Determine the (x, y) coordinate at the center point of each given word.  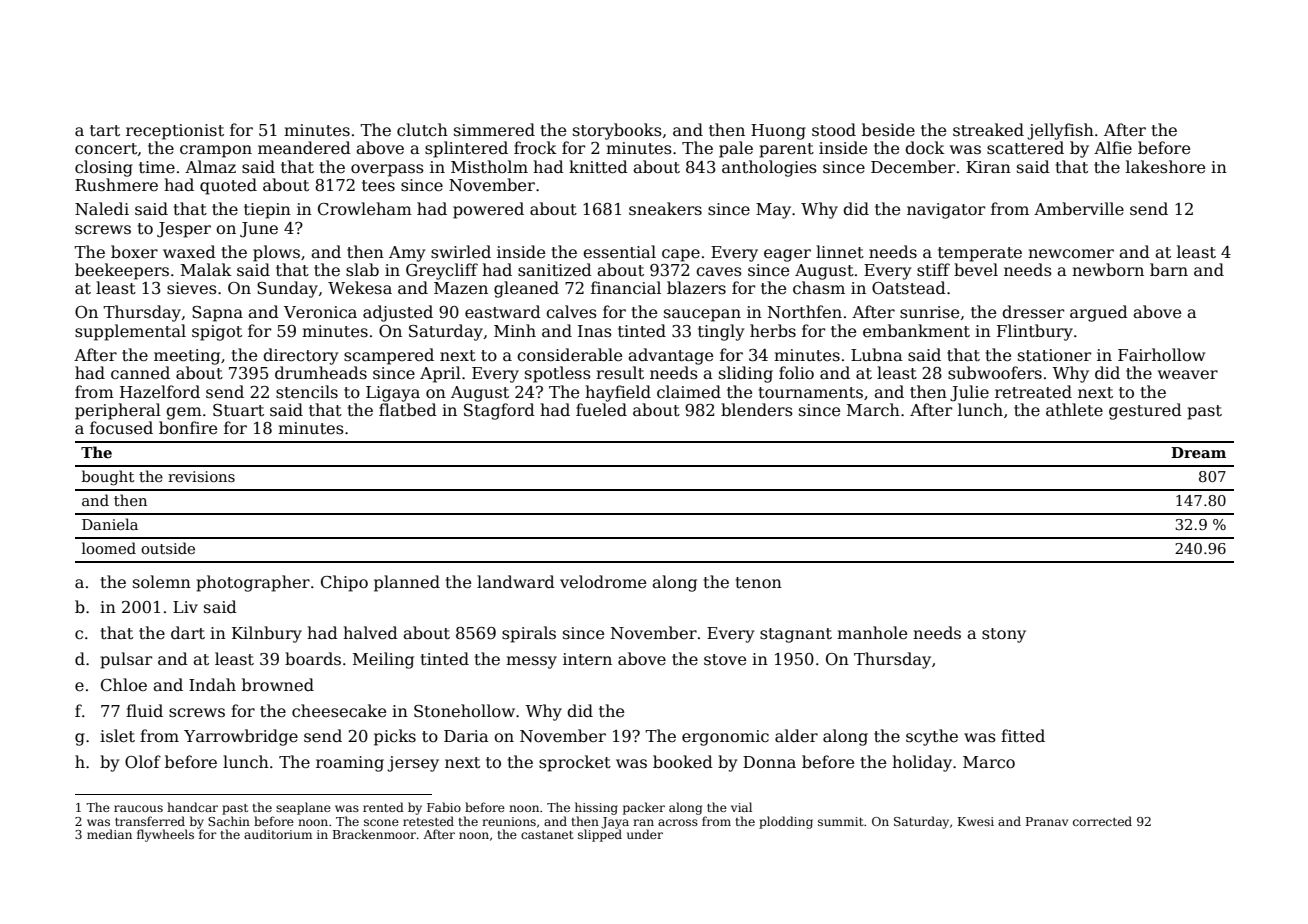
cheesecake (339, 711)
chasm (819, 287)
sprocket (575, 763)
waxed (189, 252)
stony (1004, 635)
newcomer (1071, 254)
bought (108, 478)
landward (516, 582)
